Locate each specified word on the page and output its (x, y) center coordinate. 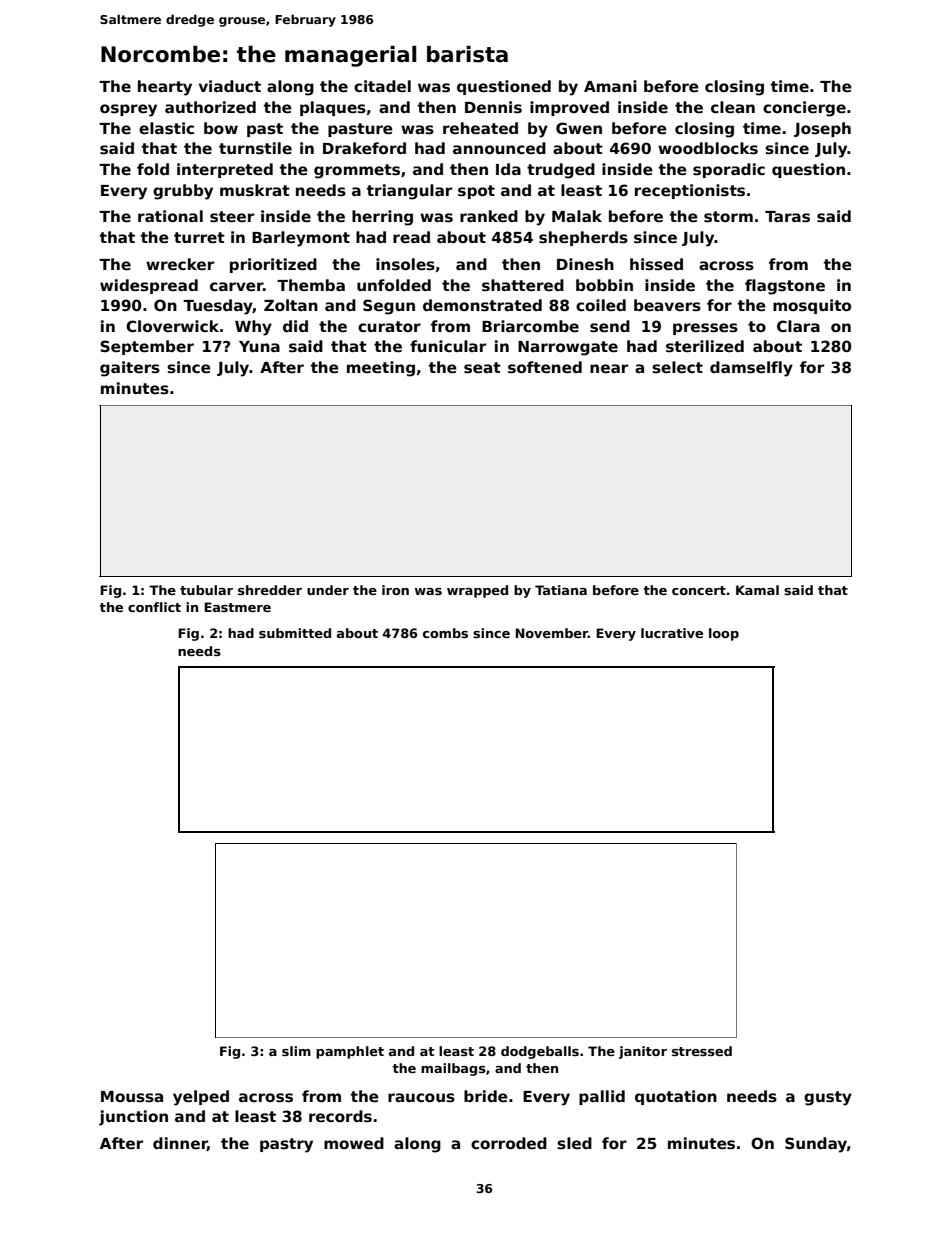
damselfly (751, 369)
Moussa (132, 1097)
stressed (702, 1051)
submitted (295, 633)
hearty (165, 88)
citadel (382, 86)
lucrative (672, 633)
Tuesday (218, 307)
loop (724, 634)
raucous (421, 1098)
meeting (381, 369)
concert (699, 590)
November (551, 633)
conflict (154, 607)
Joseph (822, 129)
